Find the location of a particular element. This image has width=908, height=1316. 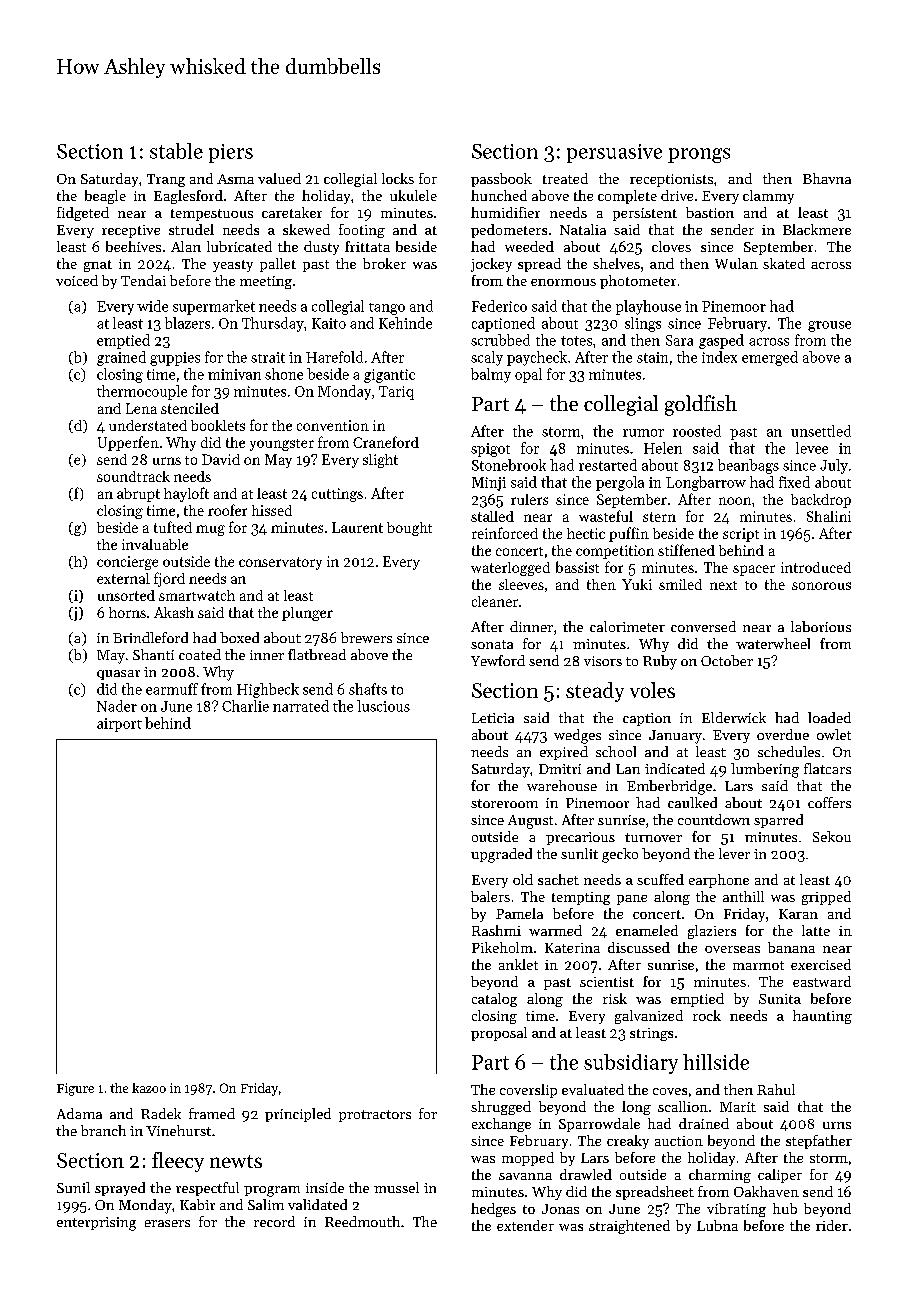

Nader is located at coordinates (117, 706).
